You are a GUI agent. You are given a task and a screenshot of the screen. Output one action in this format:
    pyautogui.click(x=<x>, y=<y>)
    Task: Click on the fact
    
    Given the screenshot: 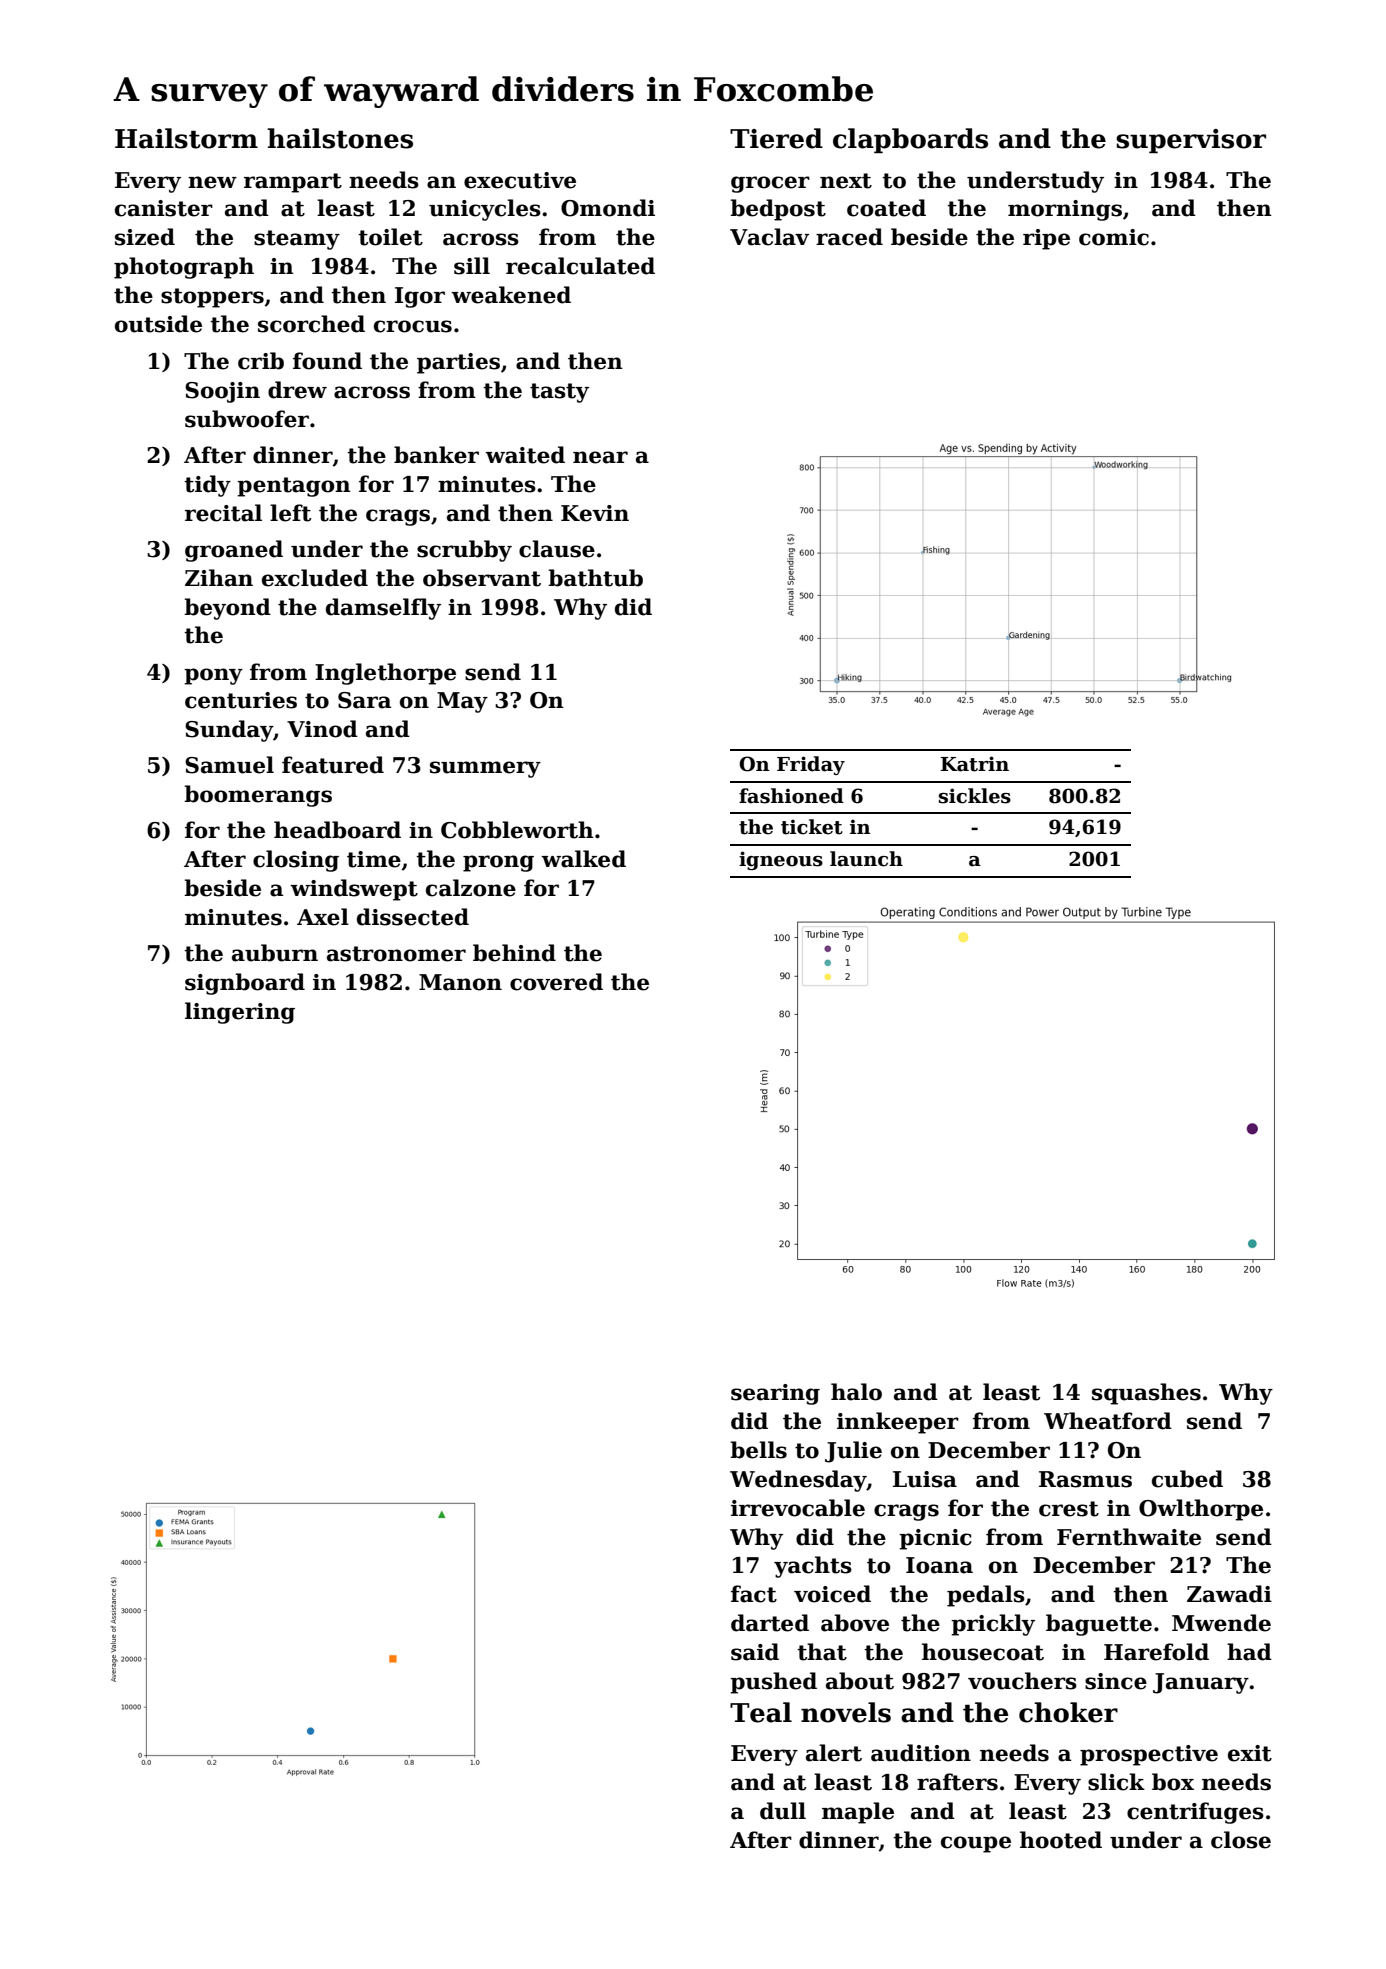 What is the action you would take?
    pyautogui.click(x=754, y=1594)
